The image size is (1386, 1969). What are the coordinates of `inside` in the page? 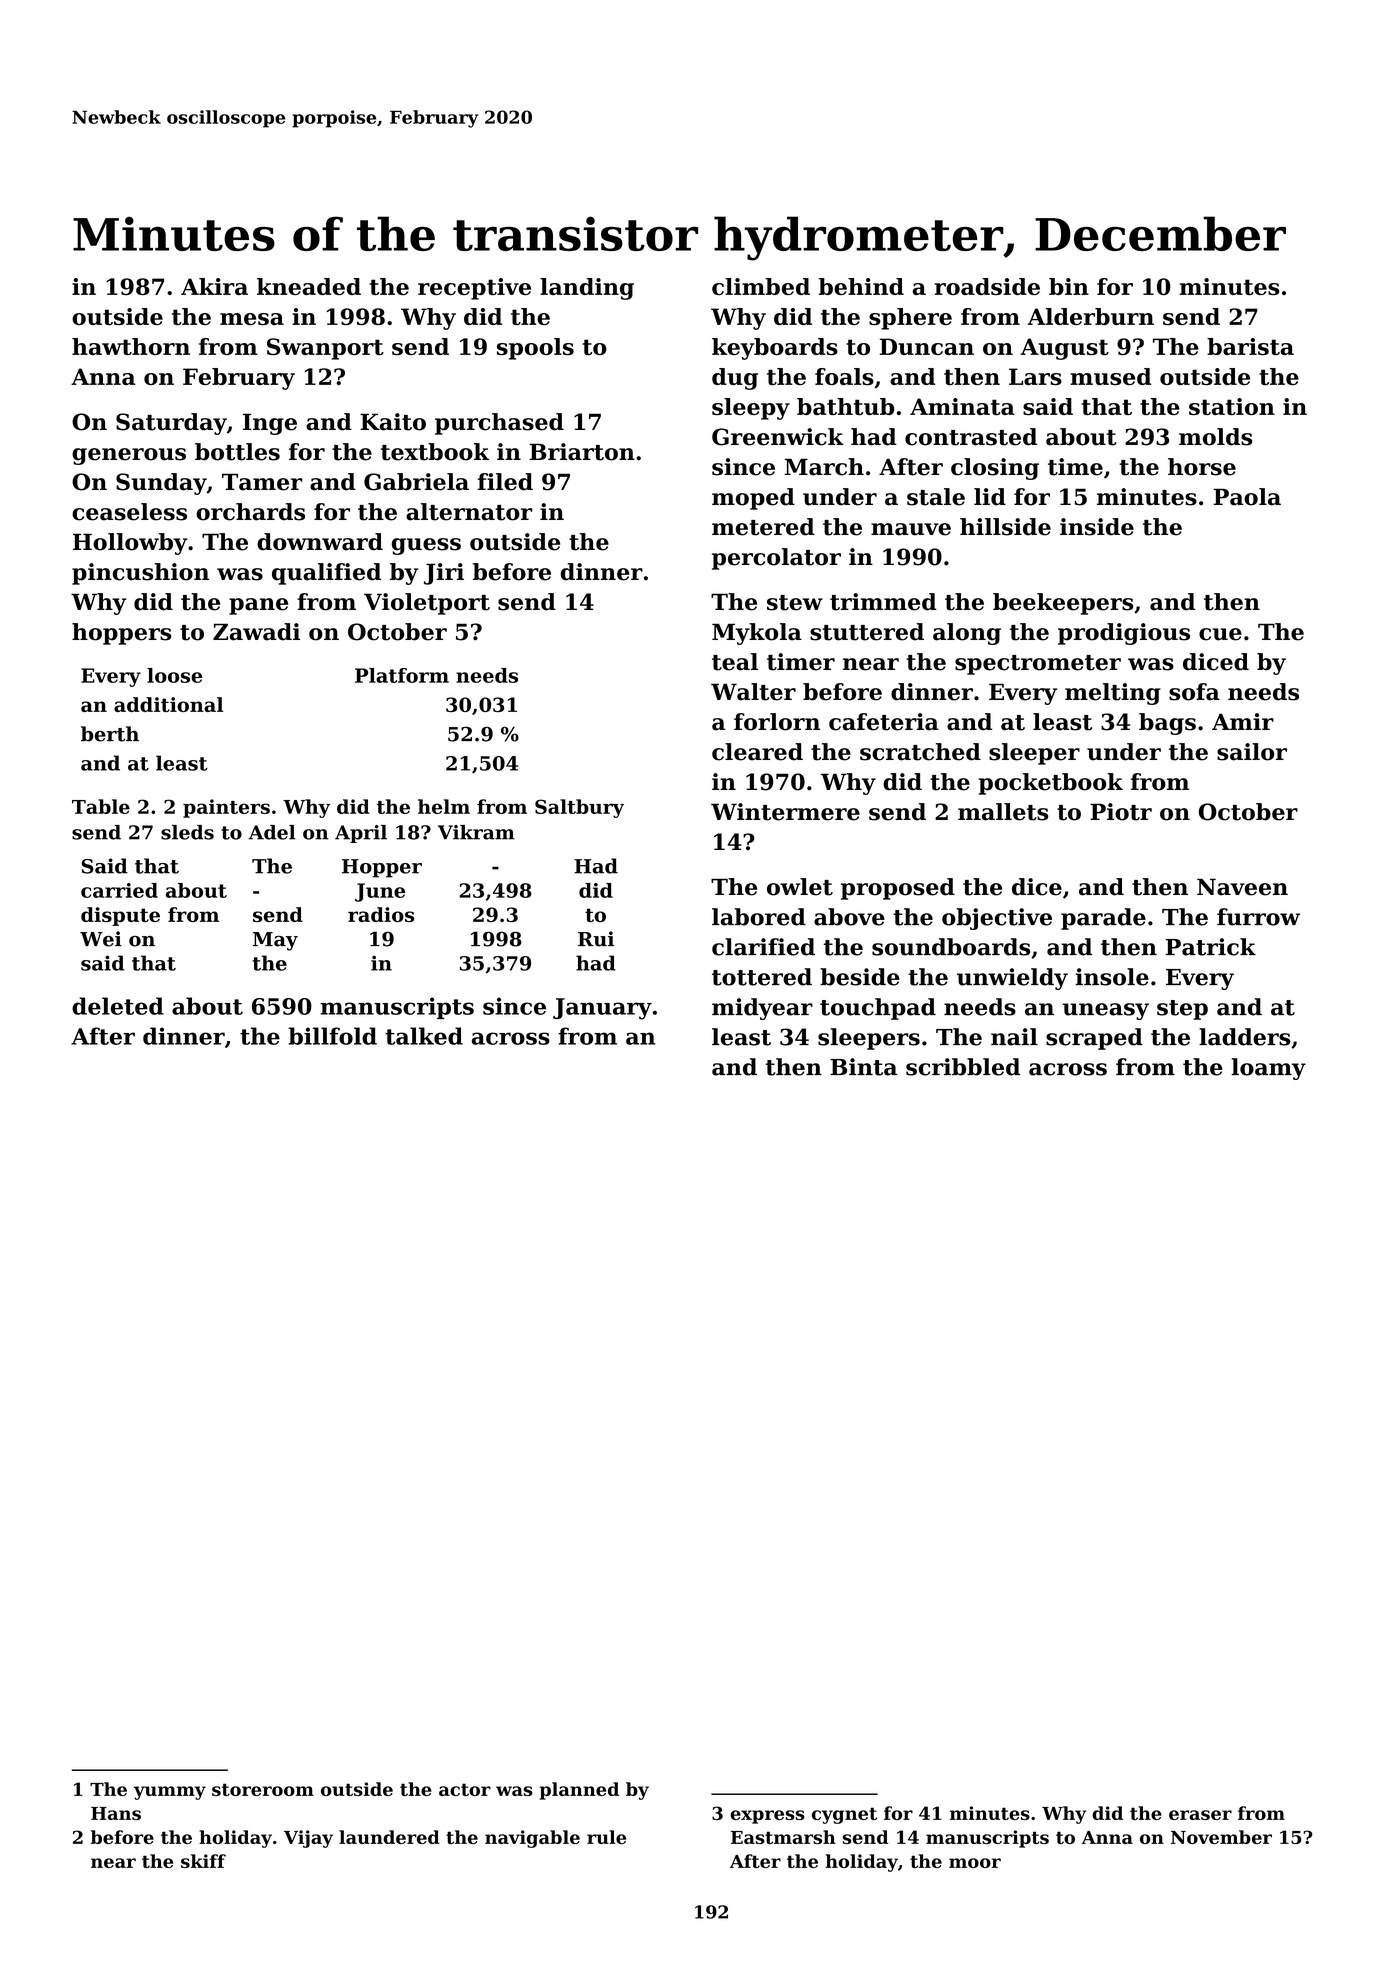 It's located at (1097, 527).
